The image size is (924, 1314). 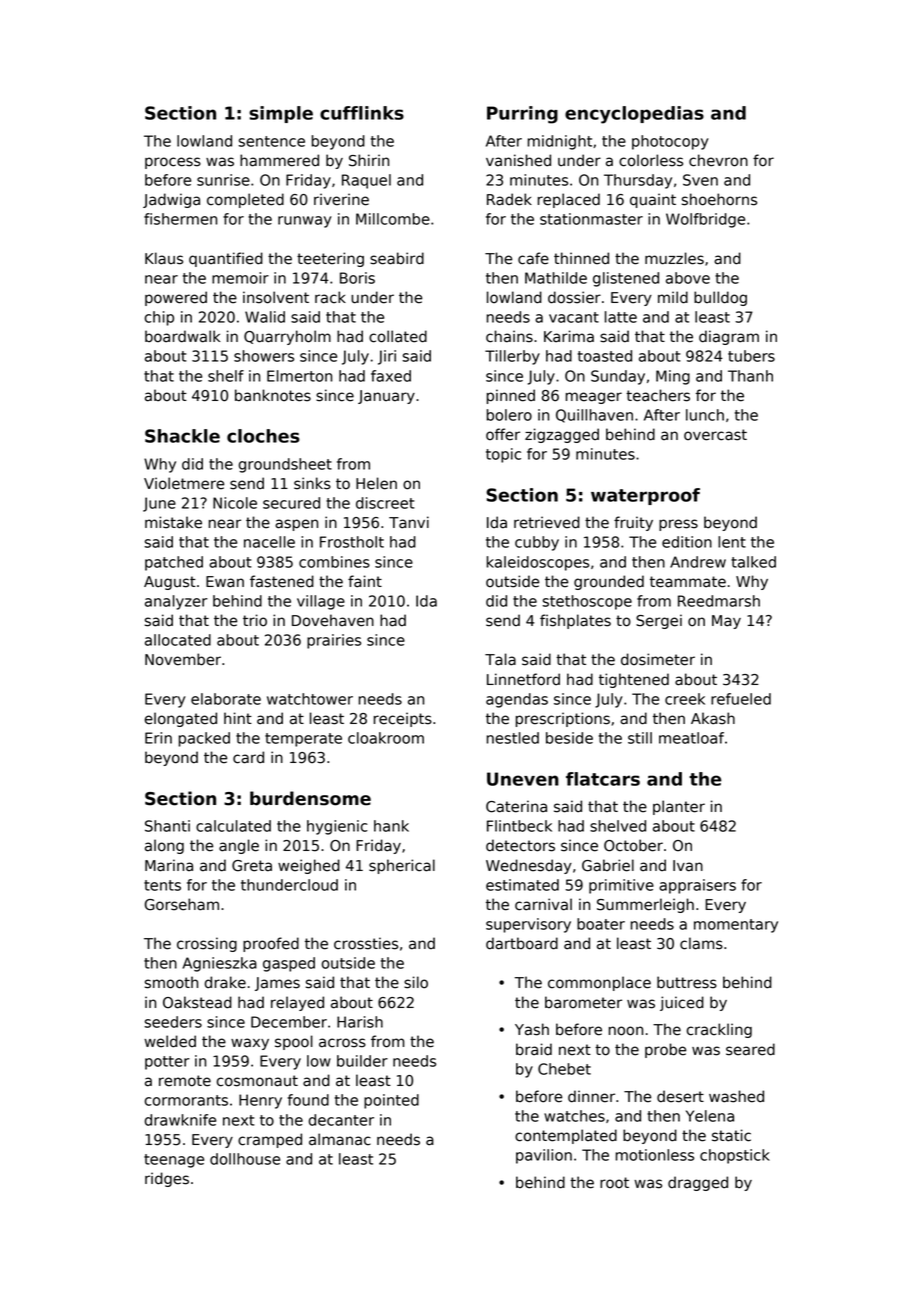 What do you see at coordinates (715, 435) in the page?
I see `overcast` at bounding box center [715, 435].
